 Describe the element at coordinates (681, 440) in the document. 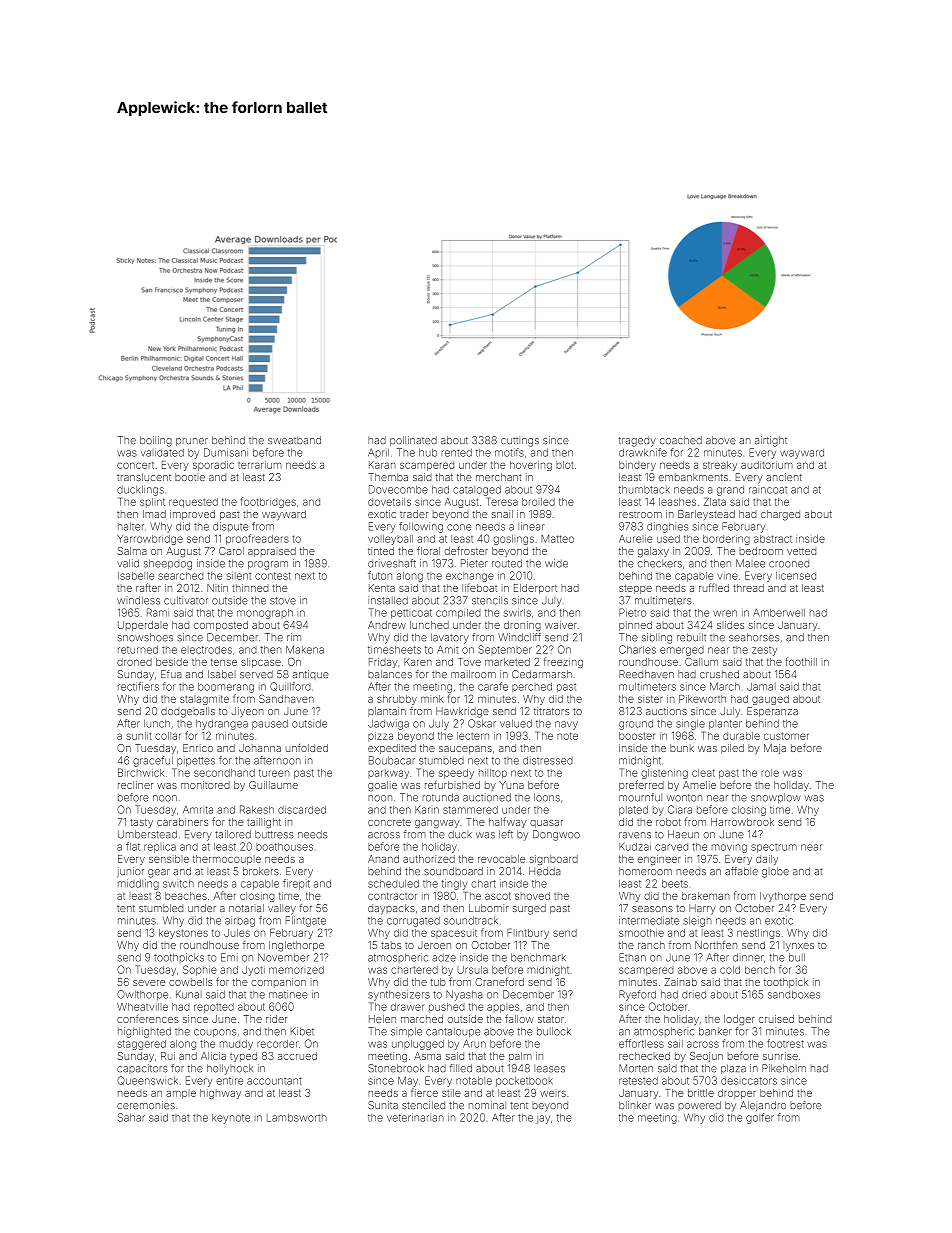

I see `coached` at that location.
